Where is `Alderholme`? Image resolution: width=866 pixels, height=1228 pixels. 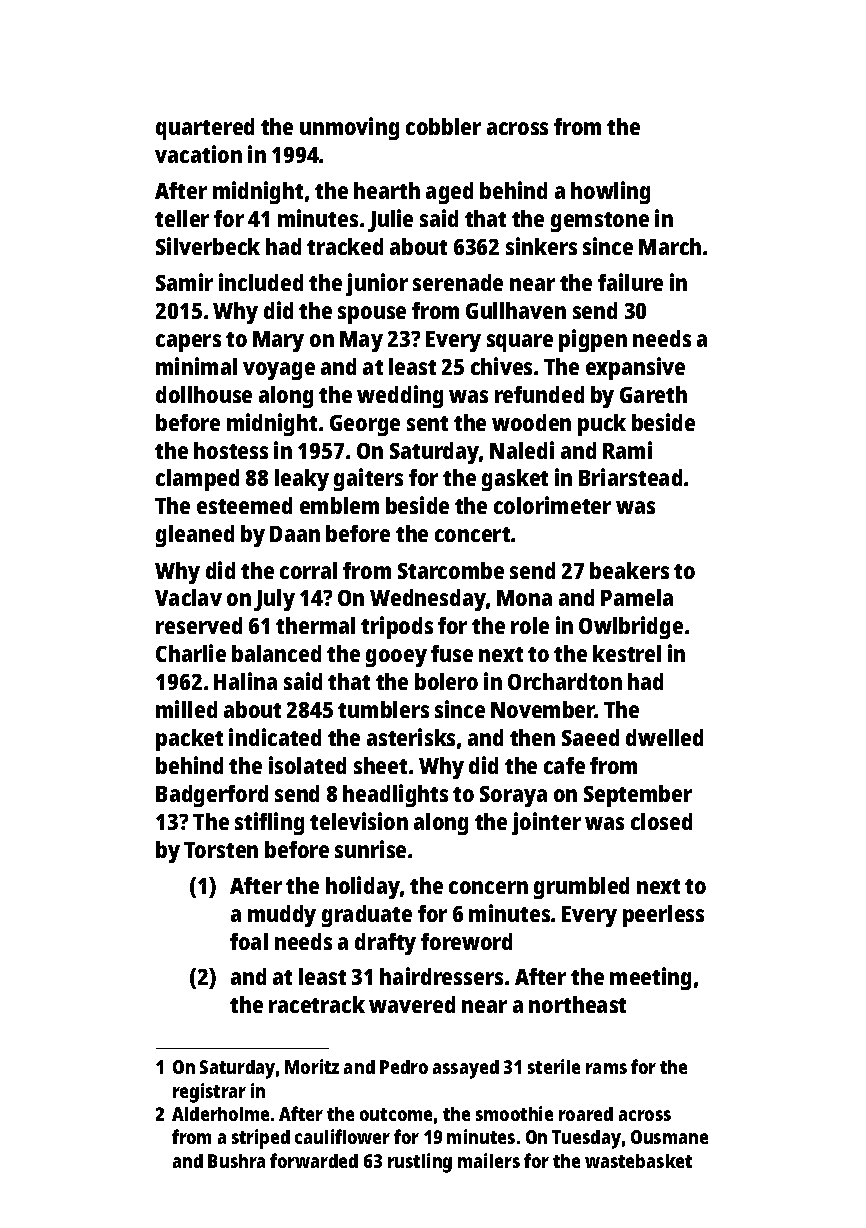
Alderholme is located at coordinates (220, 1114).
